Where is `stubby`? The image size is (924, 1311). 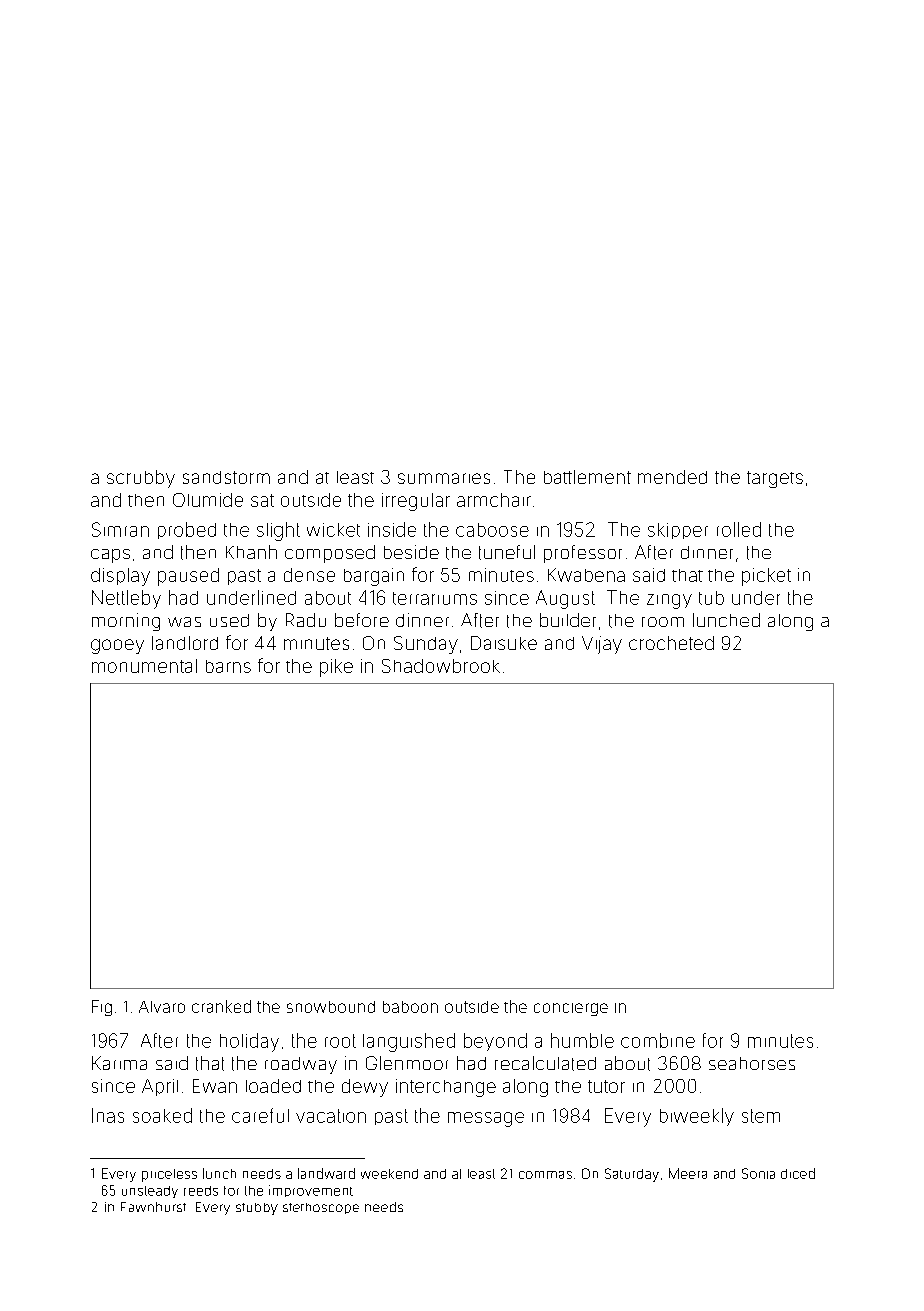 stubby is located at coordinates (257, 1209).
